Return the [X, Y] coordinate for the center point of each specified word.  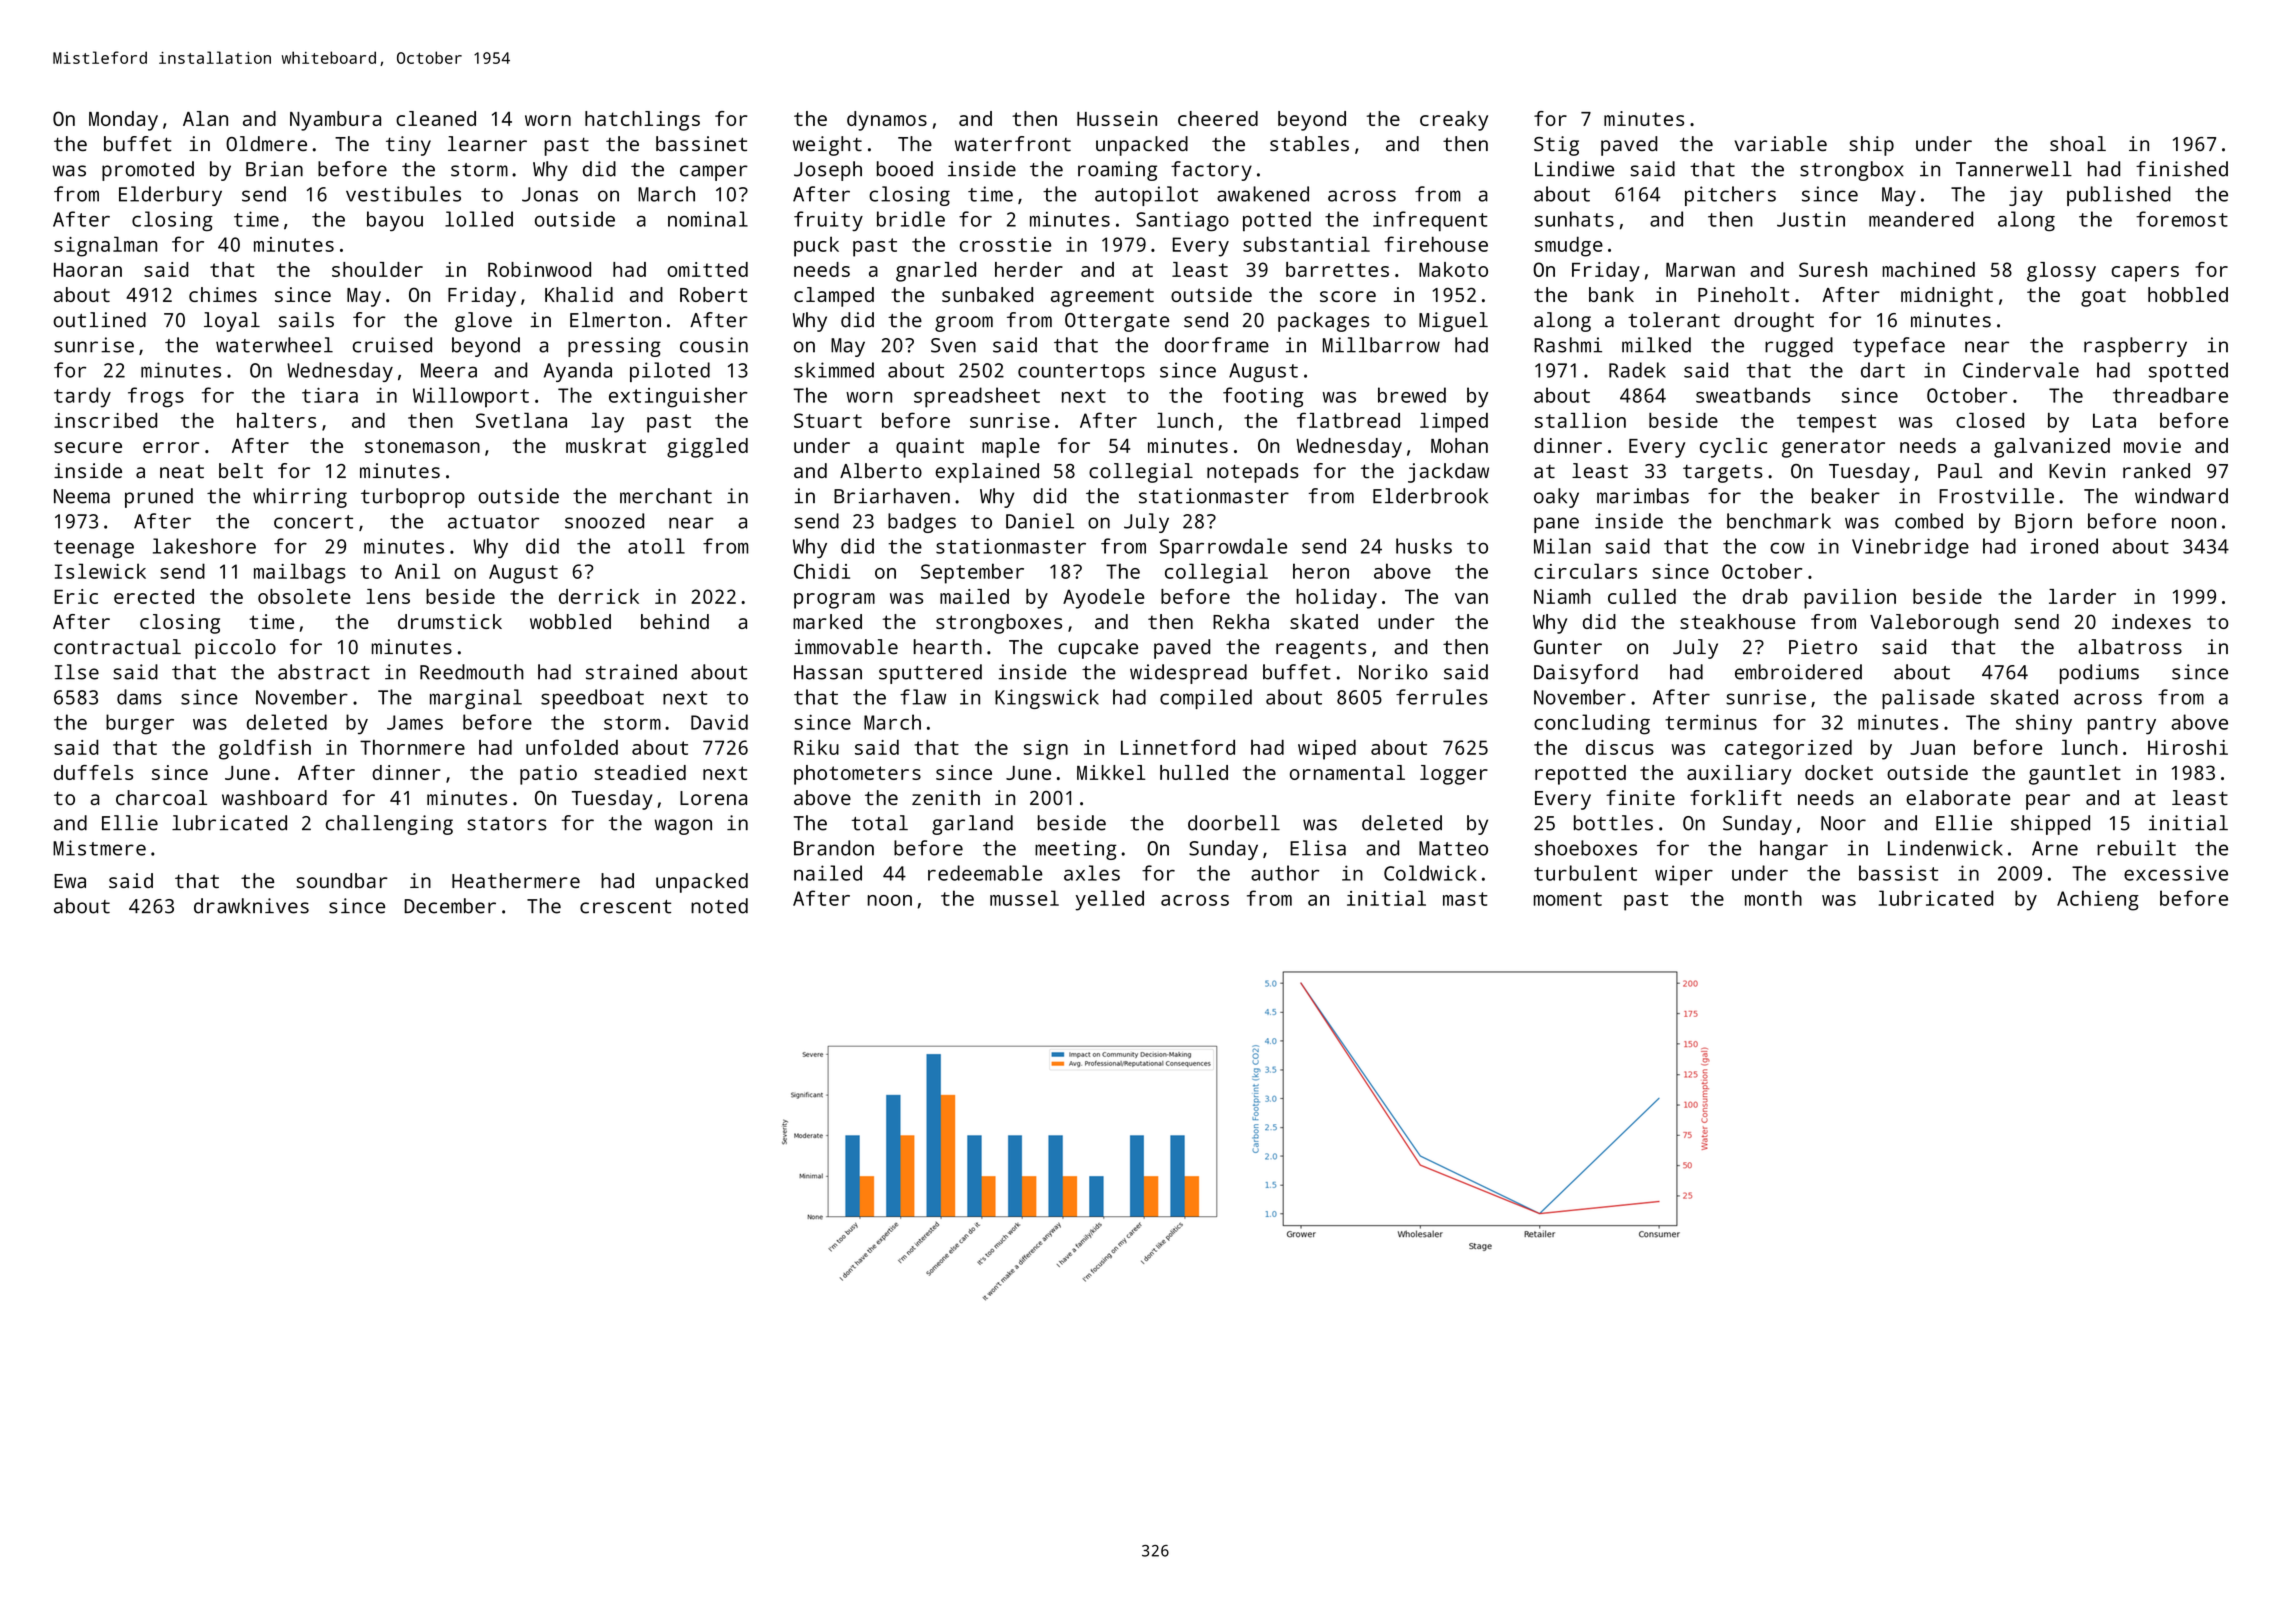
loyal [232, 322]
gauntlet [2075, 775]
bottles [1613, 823]
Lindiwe [1574, 169]
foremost [2182, 219]
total [879, 823]
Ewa [70, 881]
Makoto [1453, 269]
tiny [408, 146]
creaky [1454, 121]
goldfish [265, 749]
